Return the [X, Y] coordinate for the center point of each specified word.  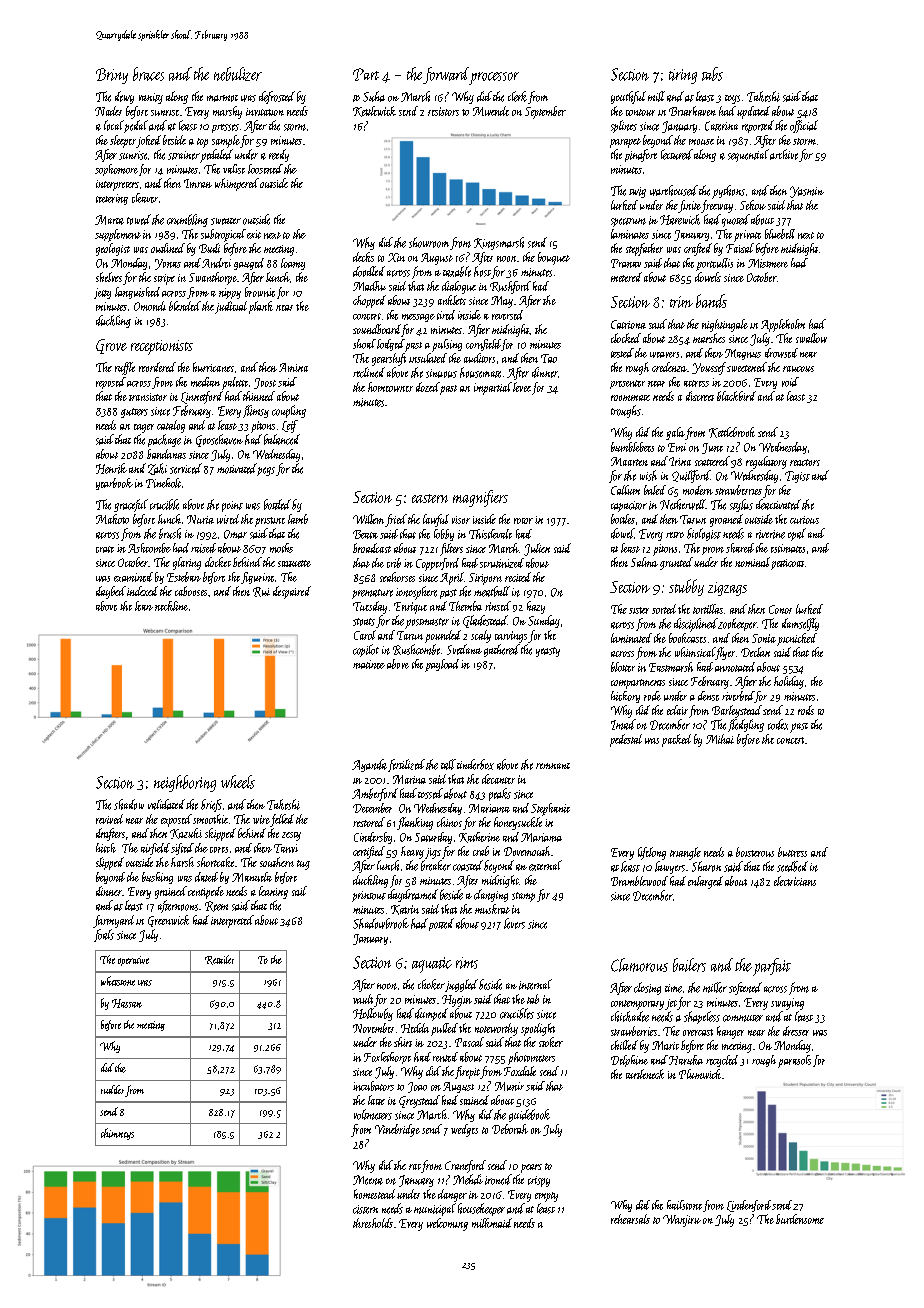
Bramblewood [639, 881]
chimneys [117, 1134]
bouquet [554, 258]
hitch [106, 848]
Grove [111, 346]
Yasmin [807, 192]
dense [708, 696]
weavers [664, 355]
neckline [171, 606]
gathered [502, 650]
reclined [369, 372]
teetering [112, 199]
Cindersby [373, 838]
